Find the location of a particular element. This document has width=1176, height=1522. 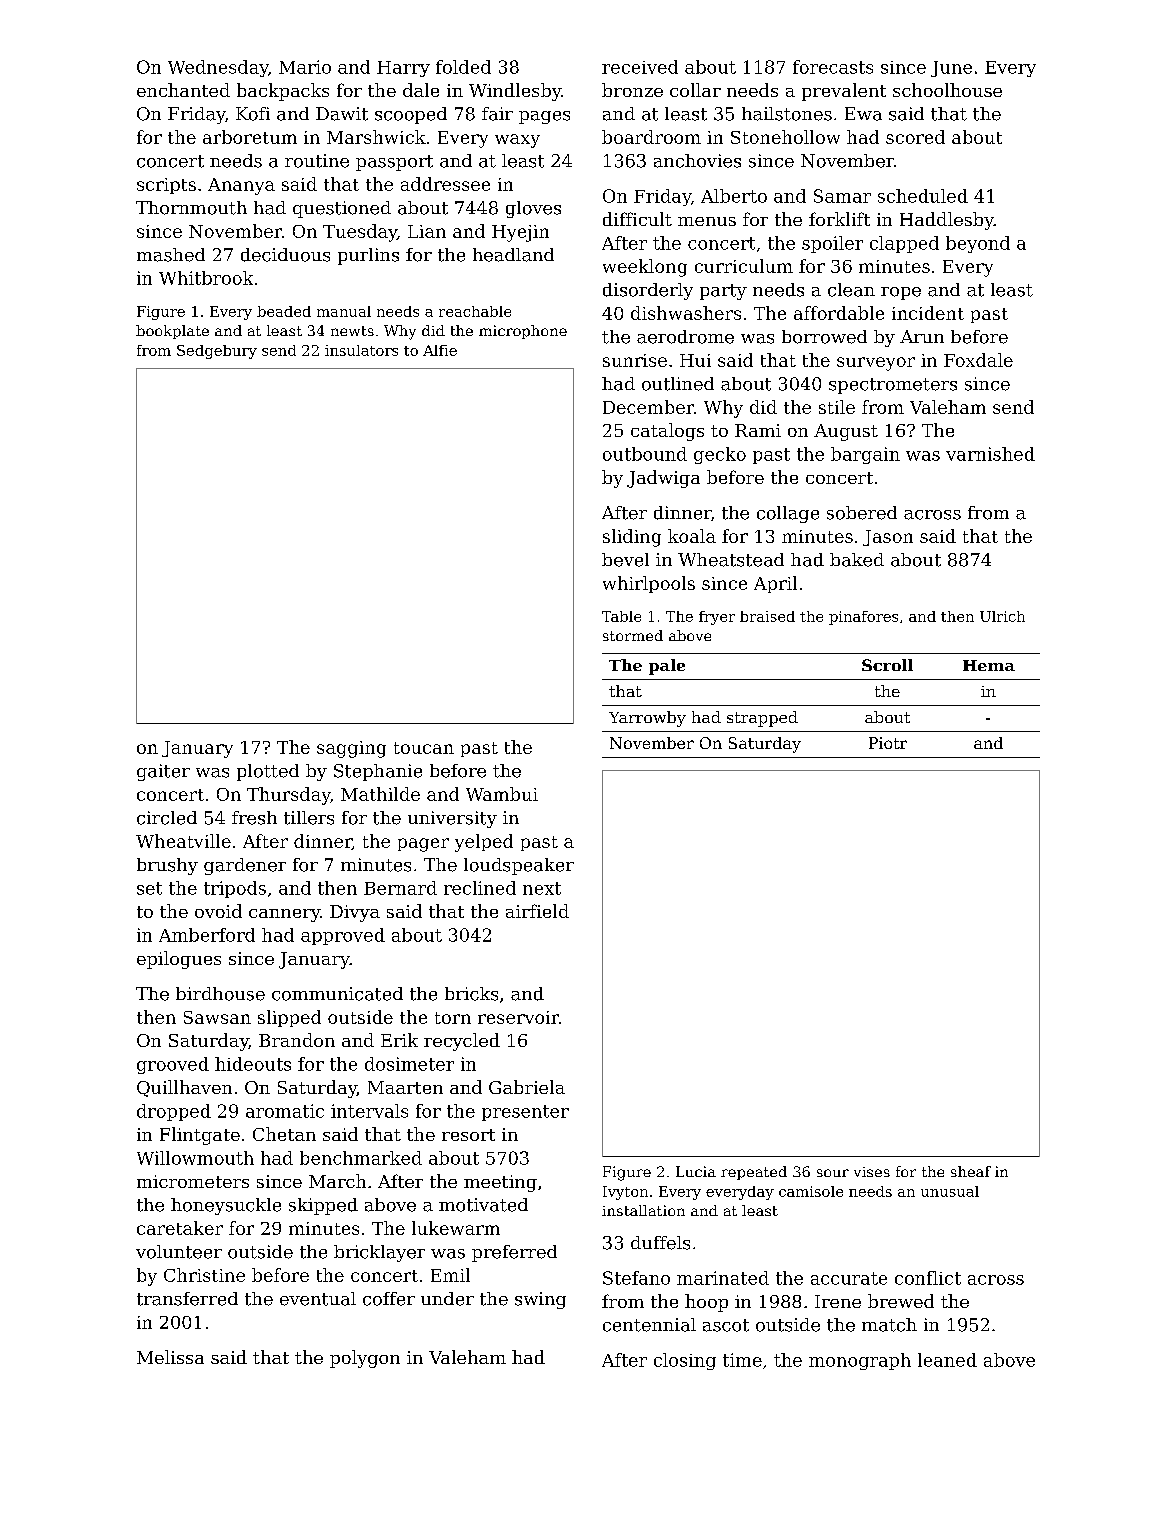

sheaf is located at coordinates (971, 1171).
